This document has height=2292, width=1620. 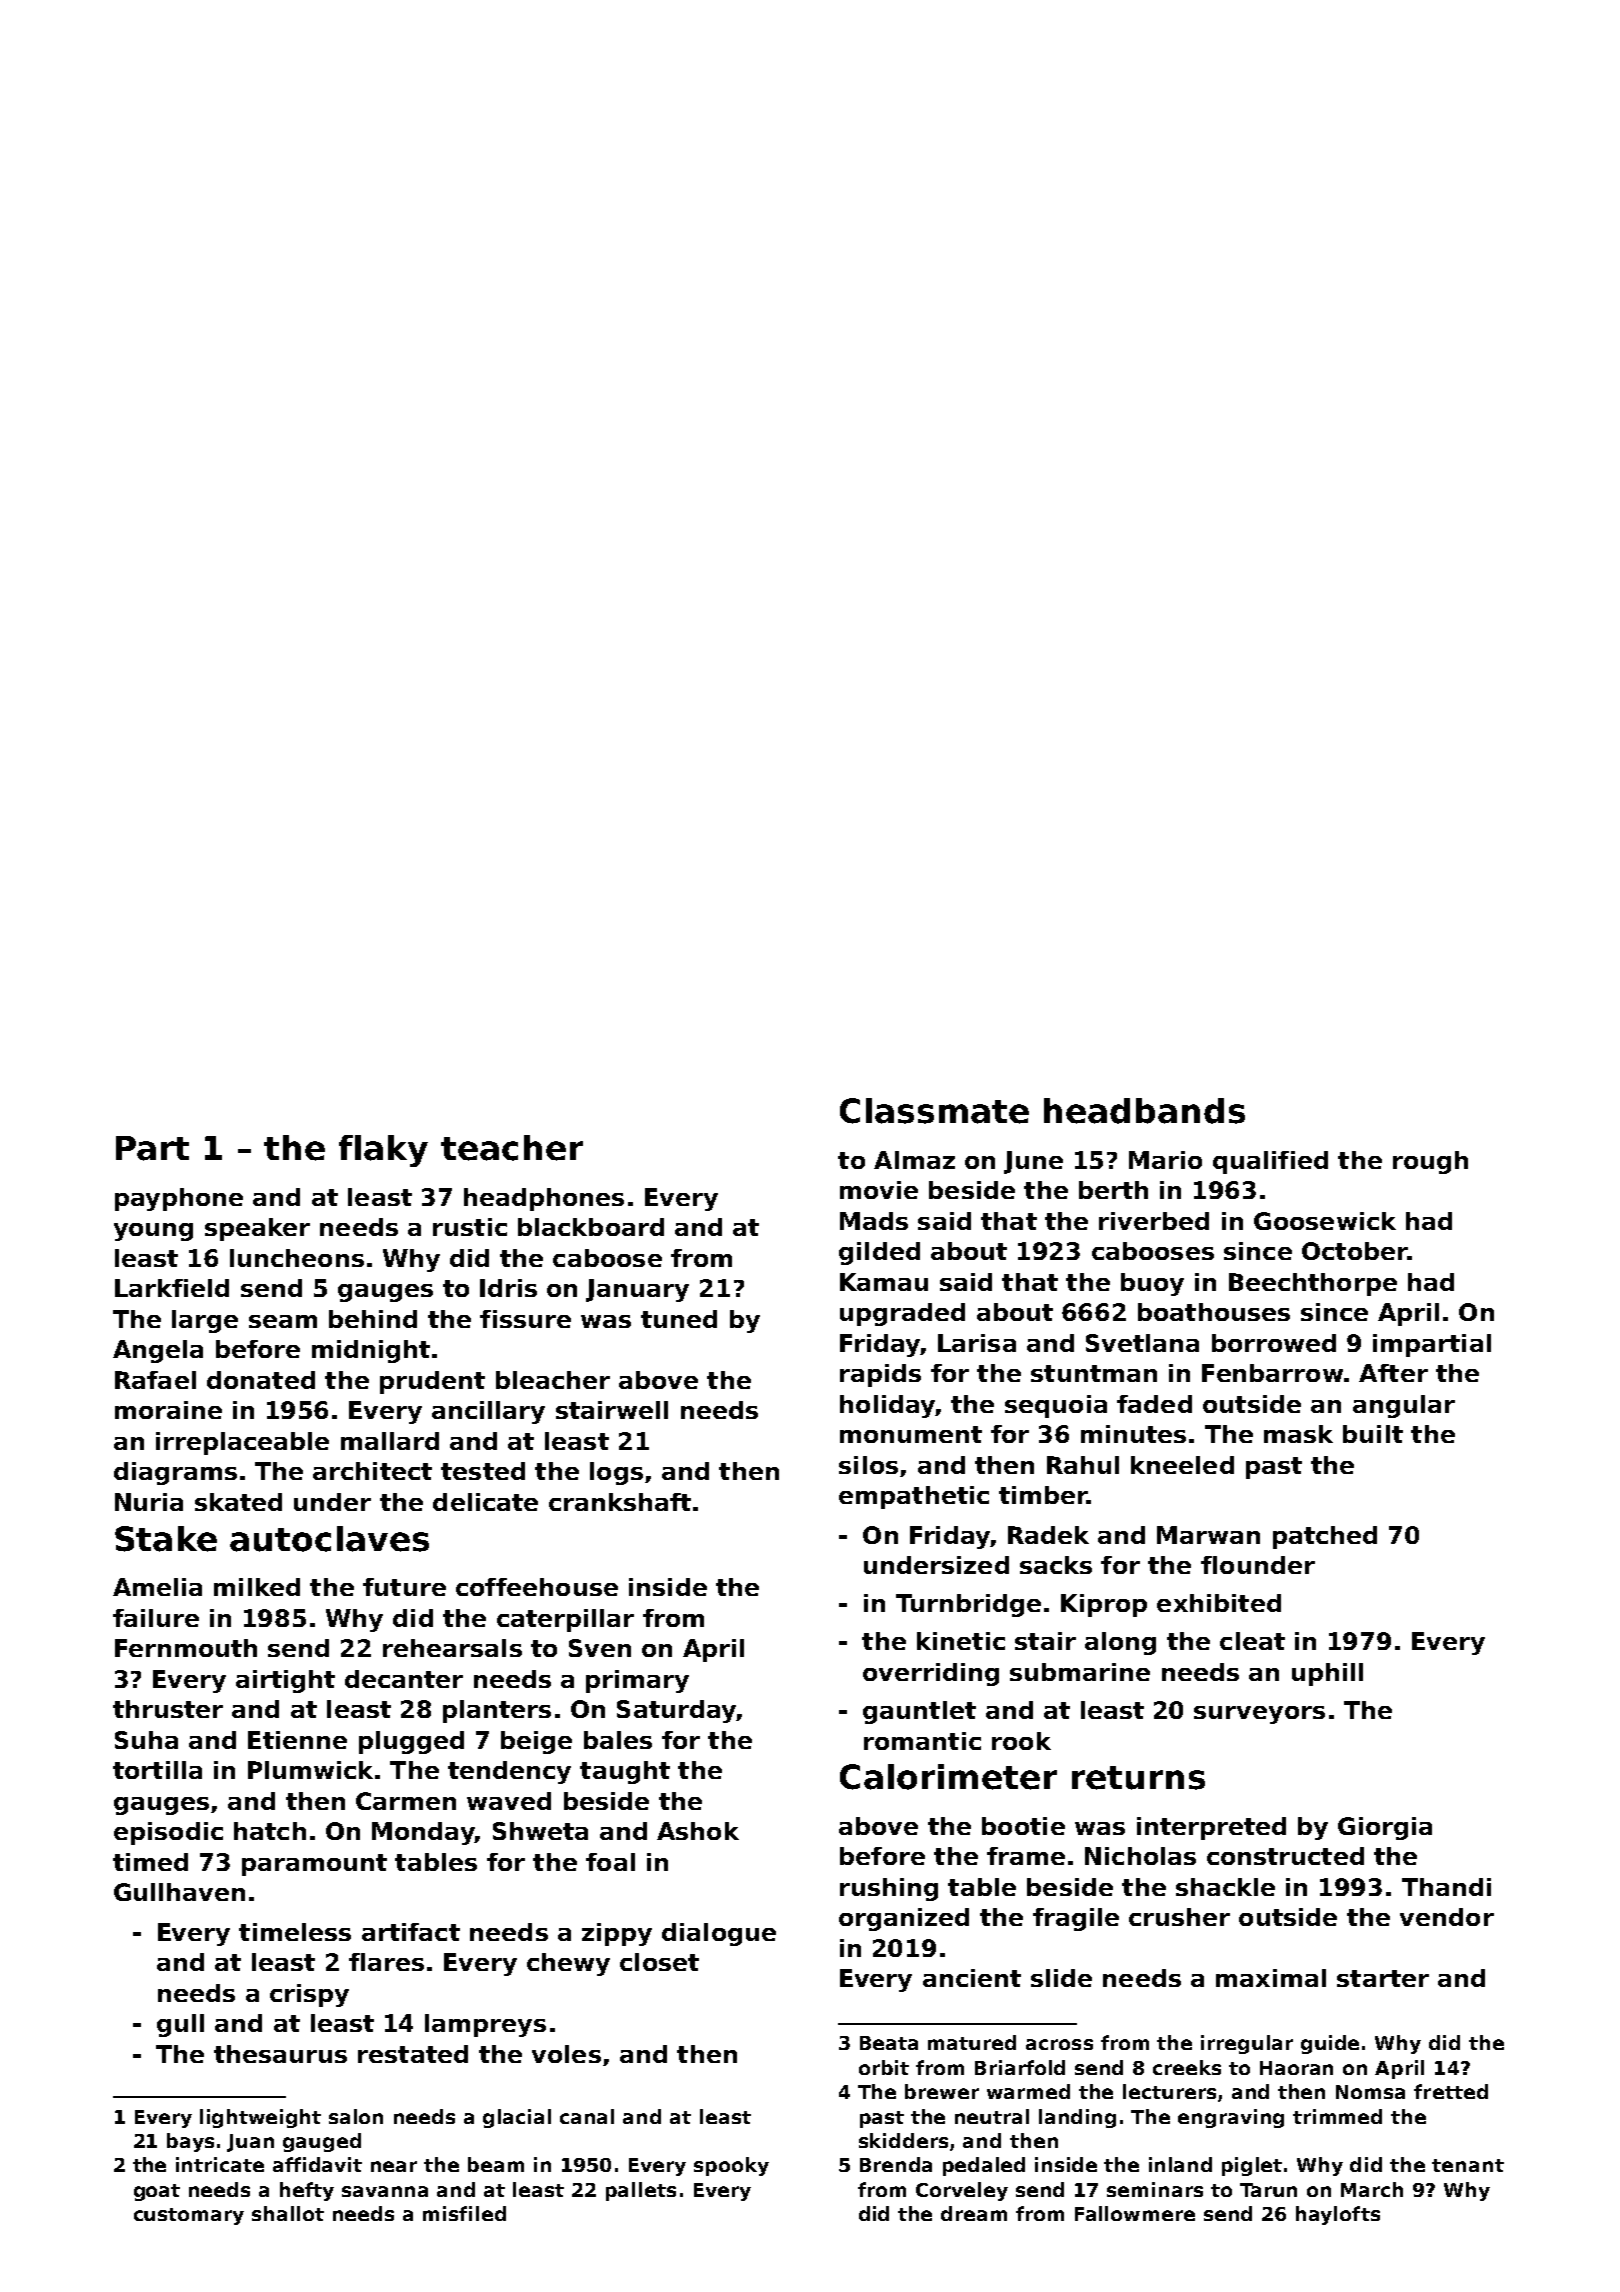 I want to click on After, so click(x=1393, y=1373).
